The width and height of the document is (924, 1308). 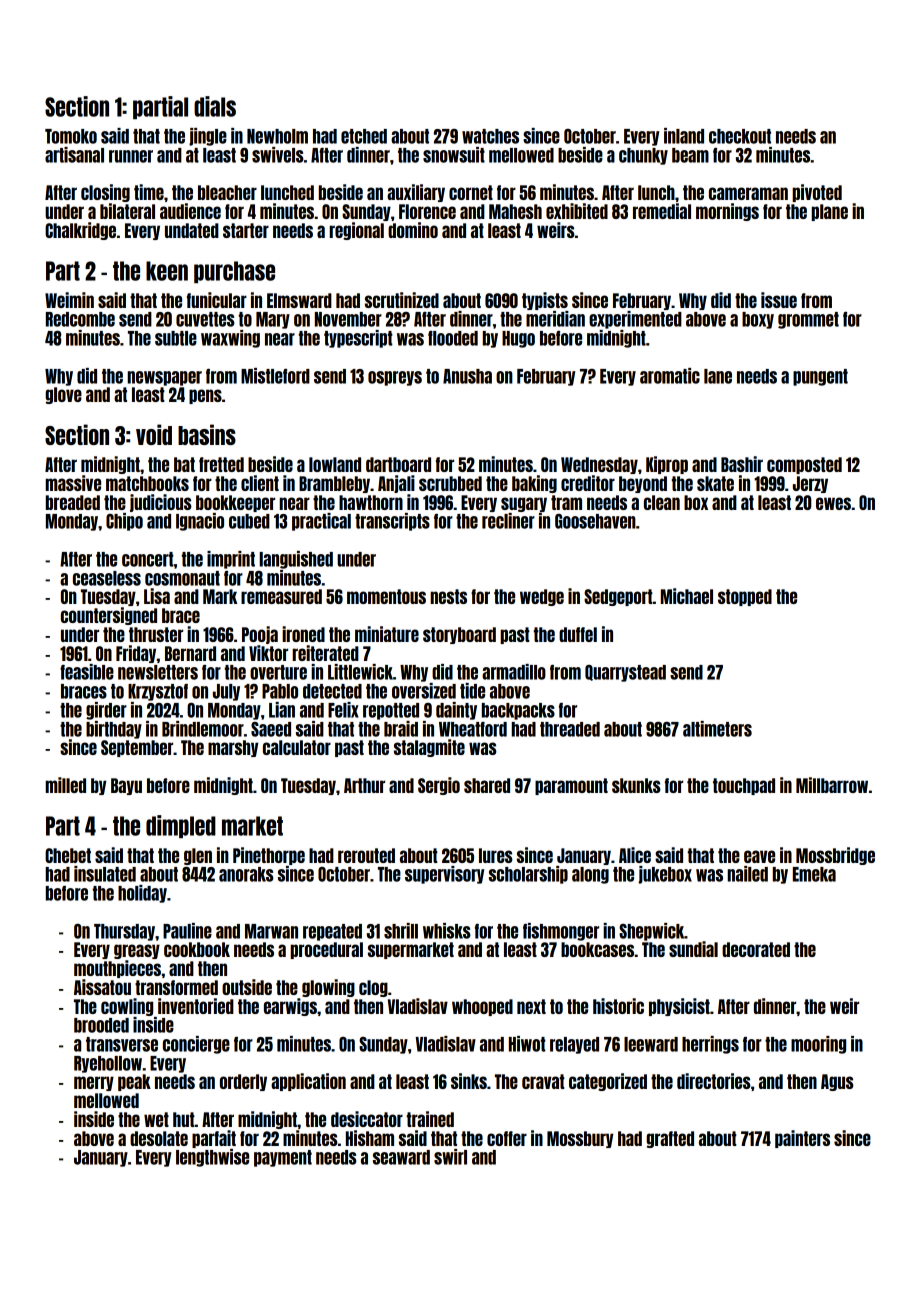 What do you see at coordinates (198, 856) in the document?
I see `glen` at bounding box center [198, 856].
